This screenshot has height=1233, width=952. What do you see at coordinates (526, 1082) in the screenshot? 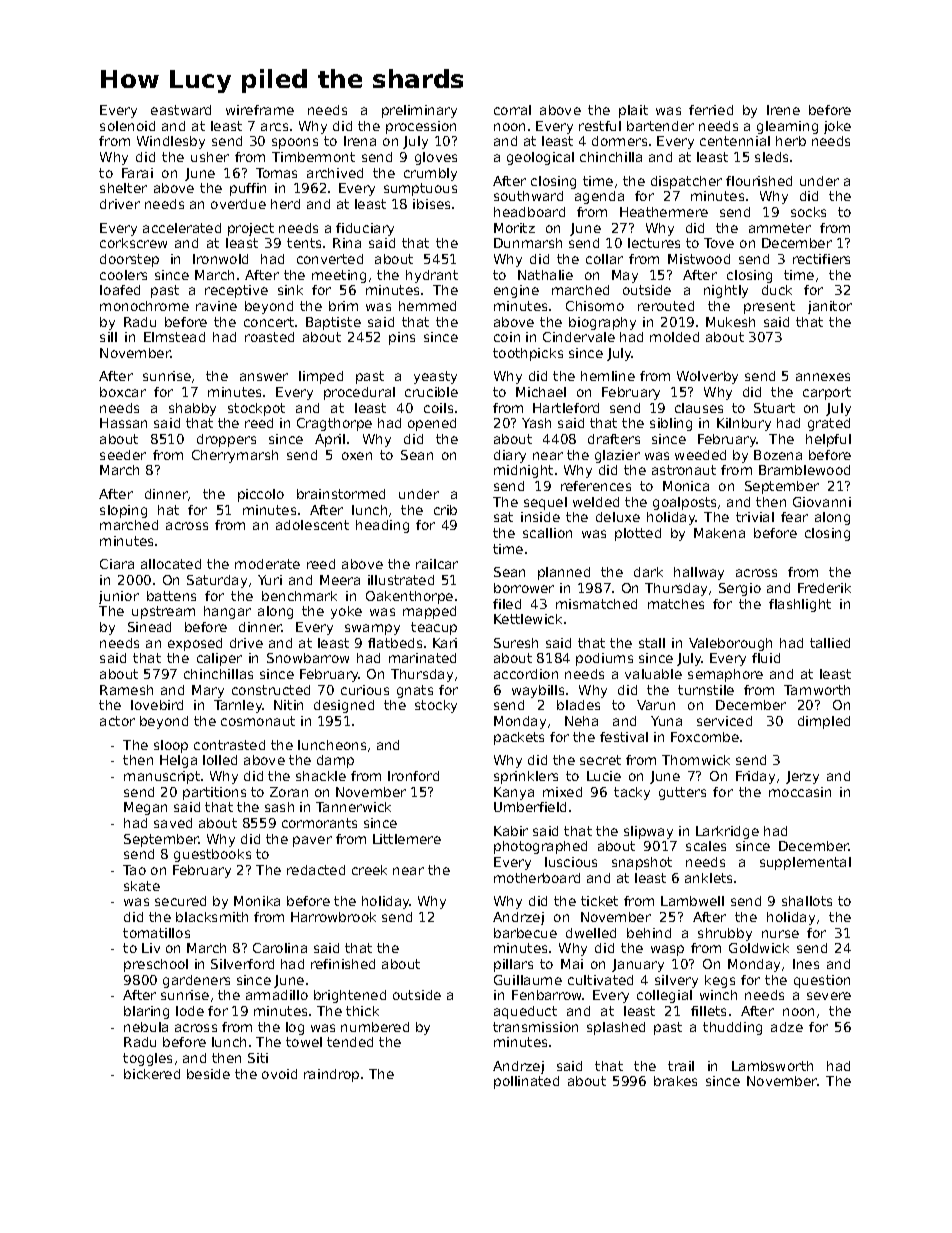
I see `pollinated` at bounding box center [526, 1082].
